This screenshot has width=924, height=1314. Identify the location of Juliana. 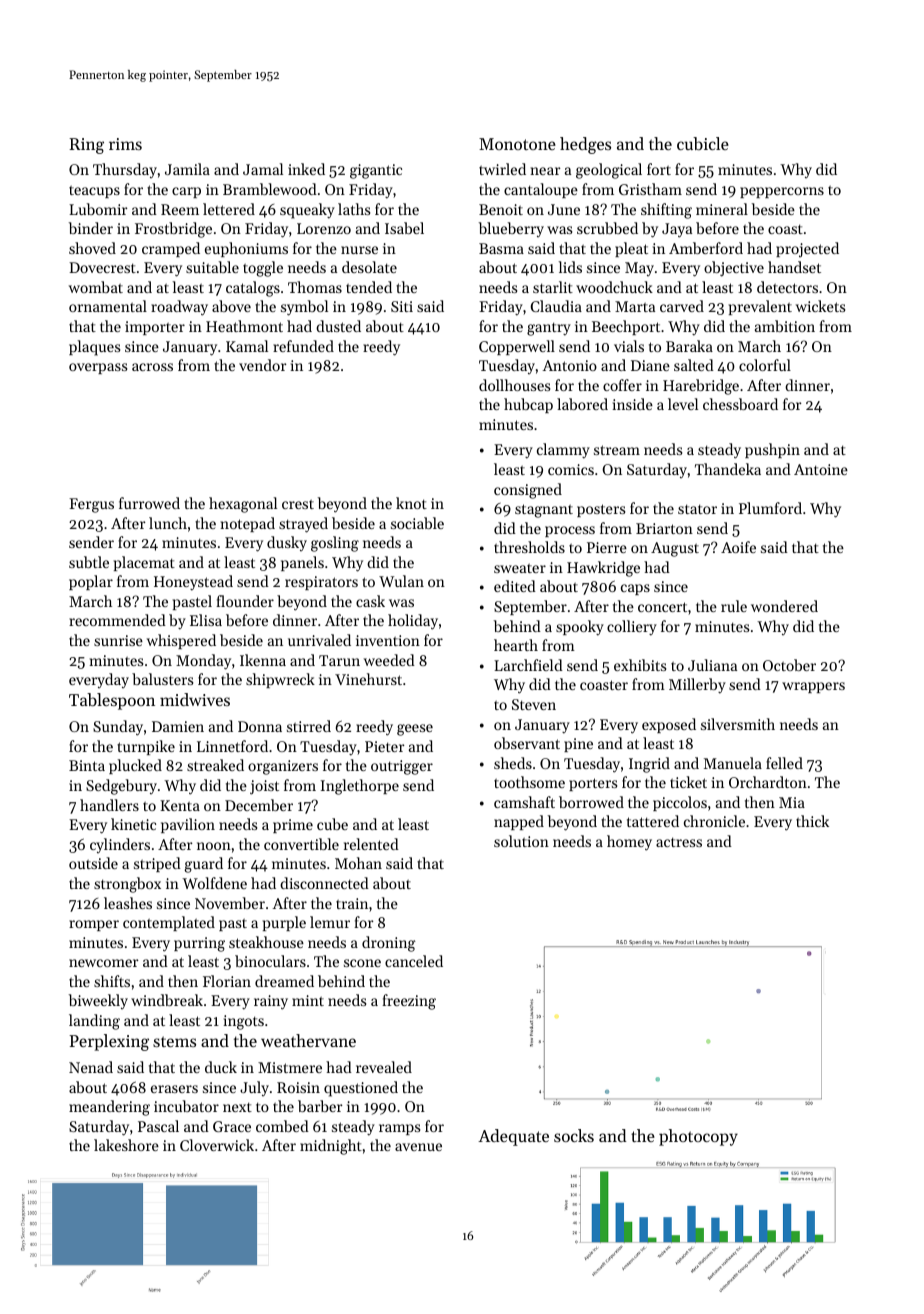
(712, 665).
